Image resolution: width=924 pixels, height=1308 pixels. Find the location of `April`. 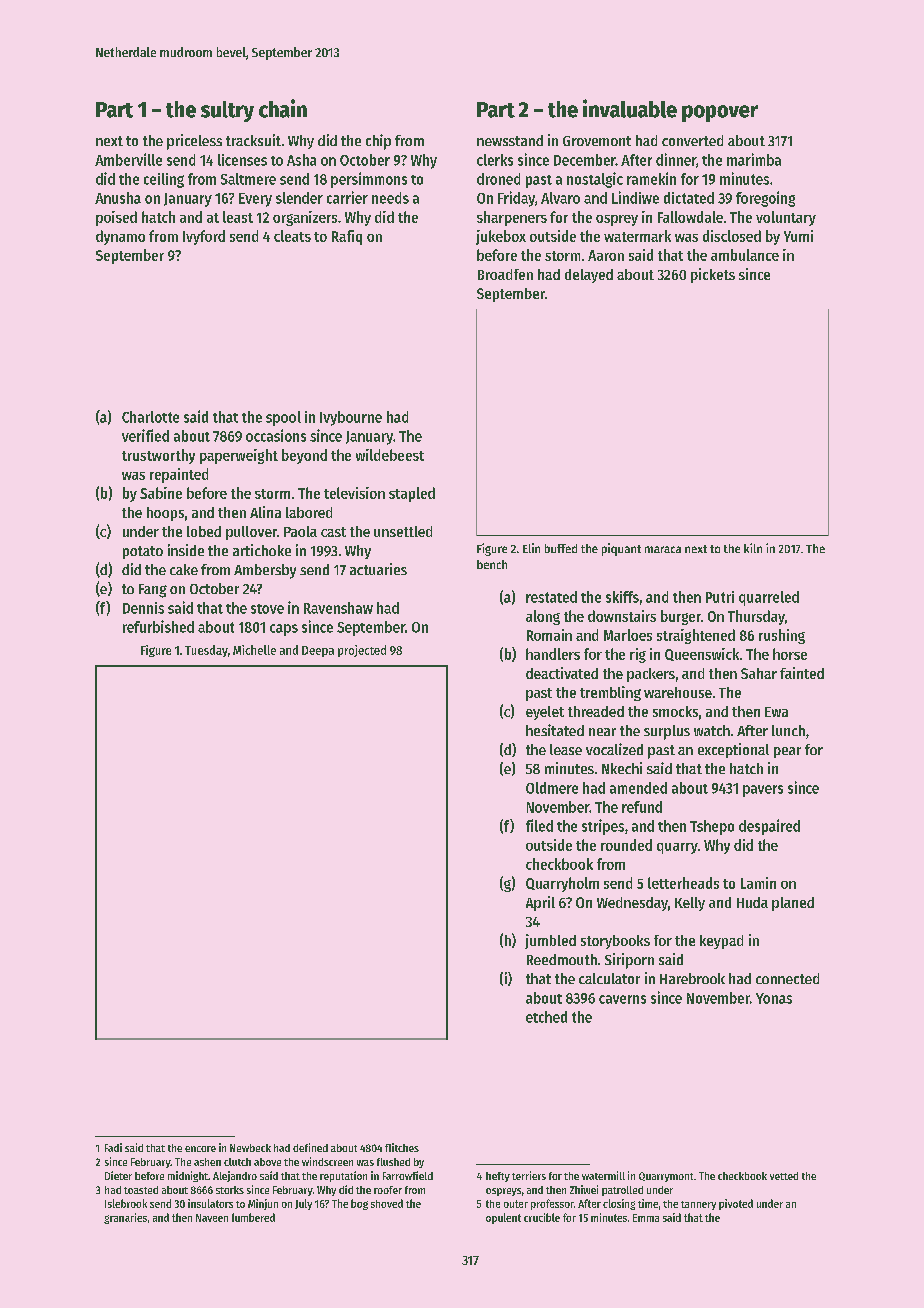

April is located at coordinates (540, 903).
